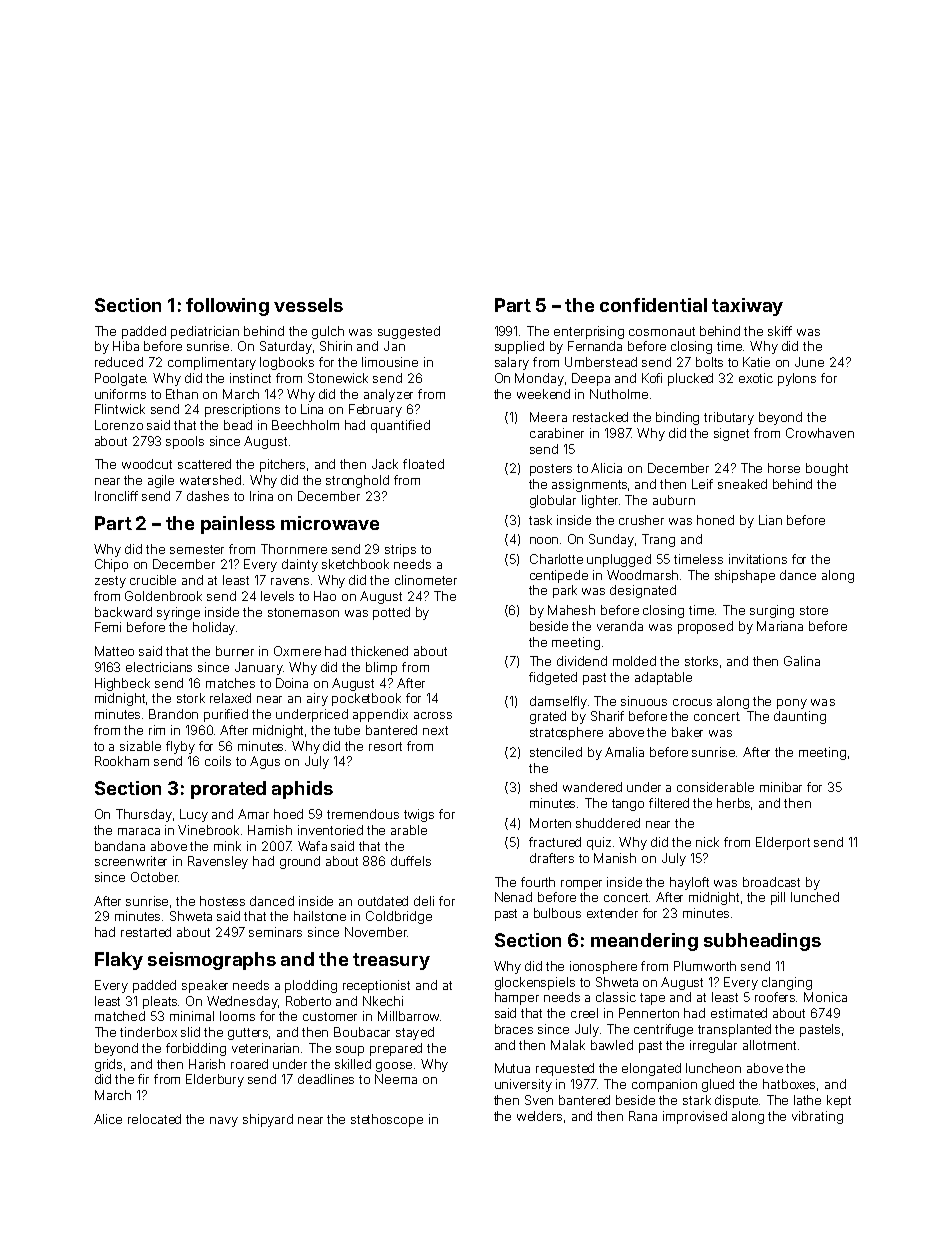 The height and width of the screenshot is (1233, 952). I want to click on deadlines, so click(326, 1079).
